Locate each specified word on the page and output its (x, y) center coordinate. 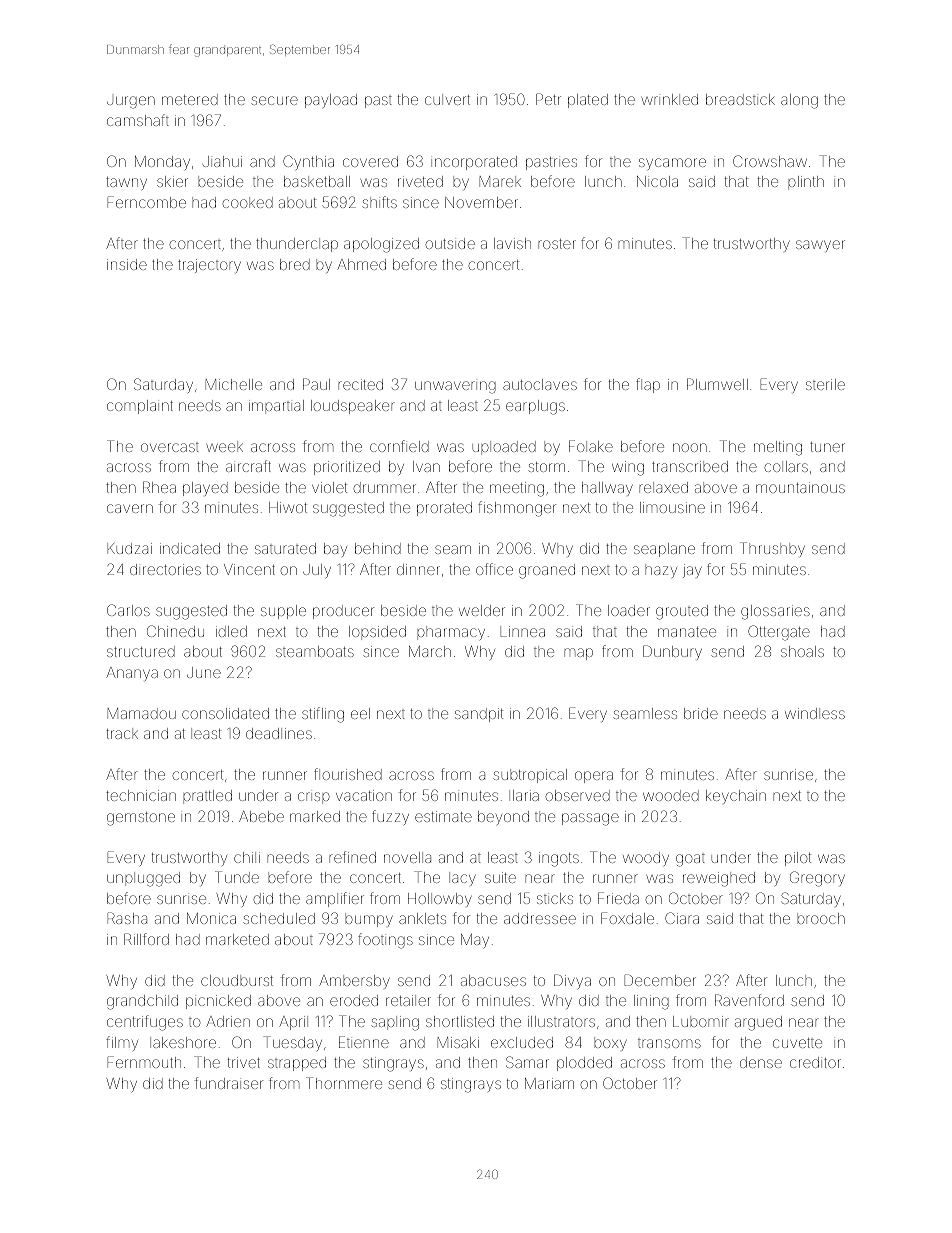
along (799, 101)
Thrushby (772, 549)
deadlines (279, 733)
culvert (447, 99)
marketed (237, 939)
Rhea (159, 487)
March (430, 651)
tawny (126, 183)
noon (690, 447)
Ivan (426, 466)
